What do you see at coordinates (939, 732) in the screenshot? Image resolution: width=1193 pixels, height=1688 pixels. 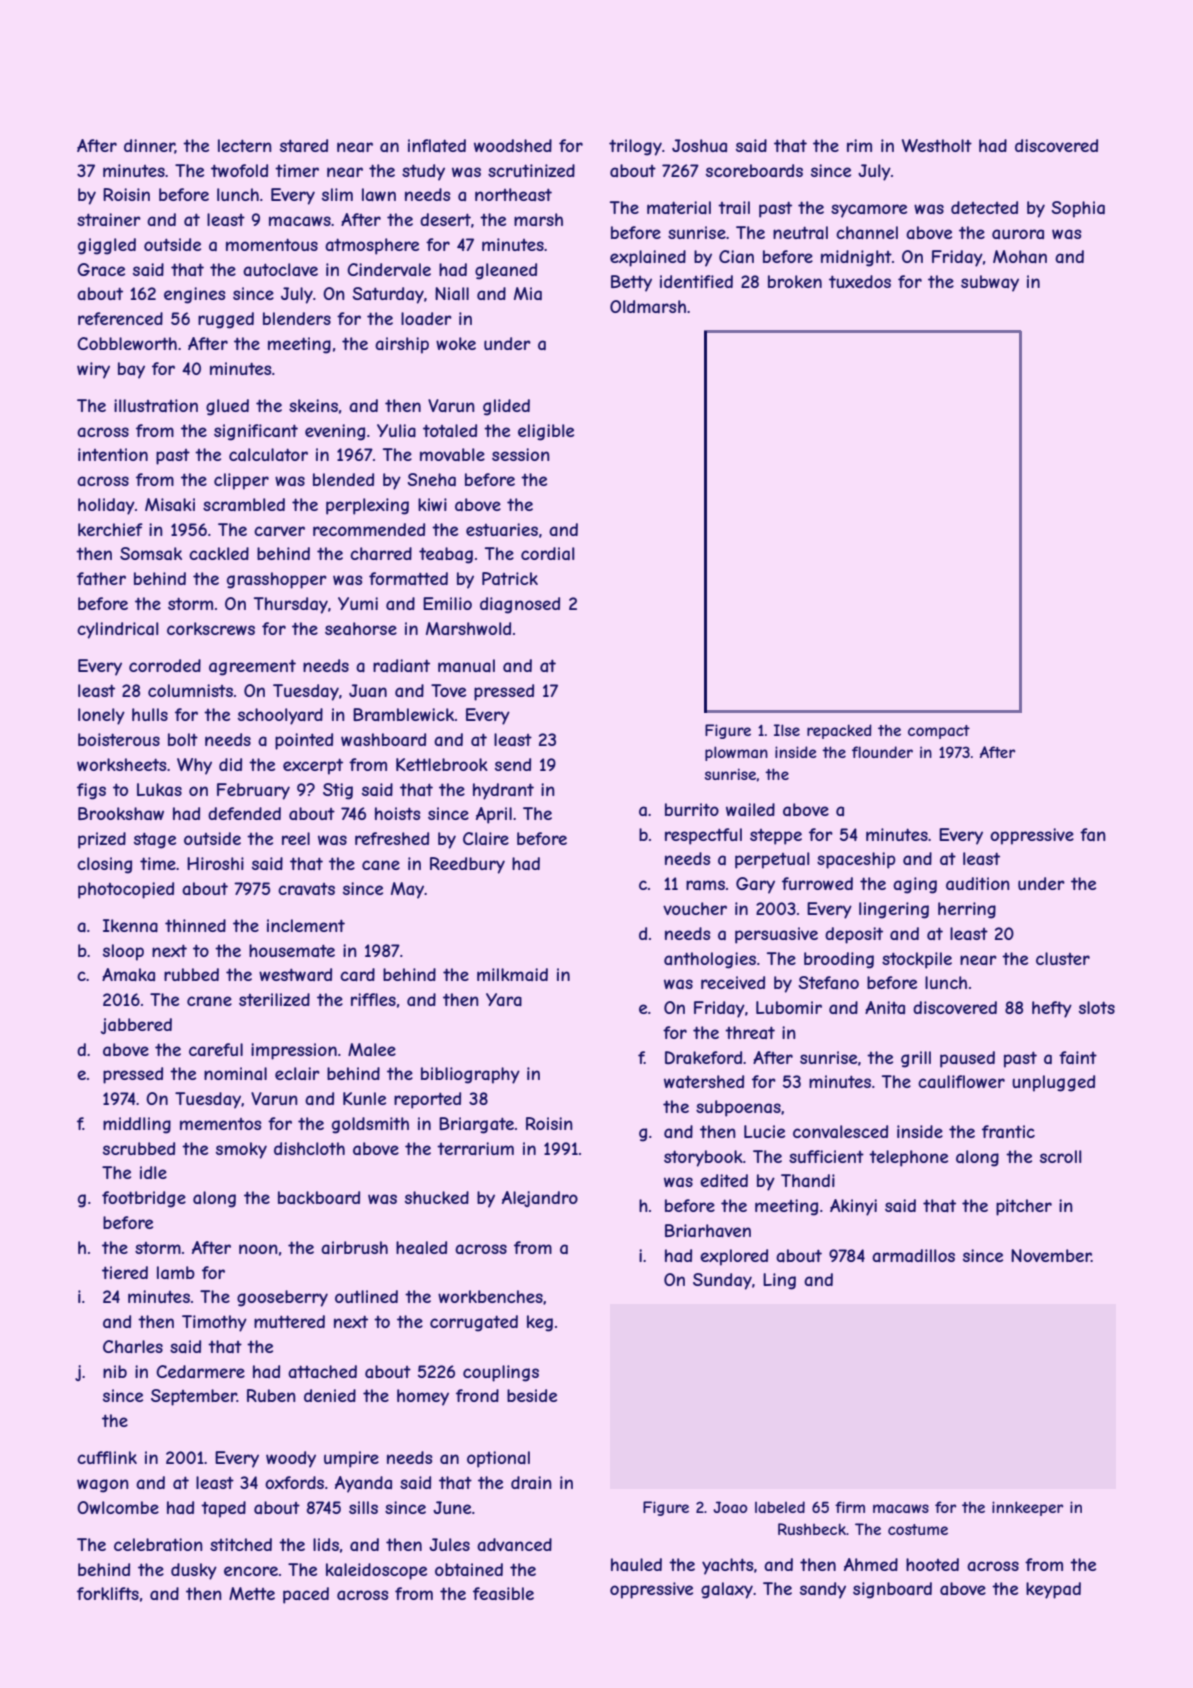 I see `compact` at bounding box center [939, 732].
